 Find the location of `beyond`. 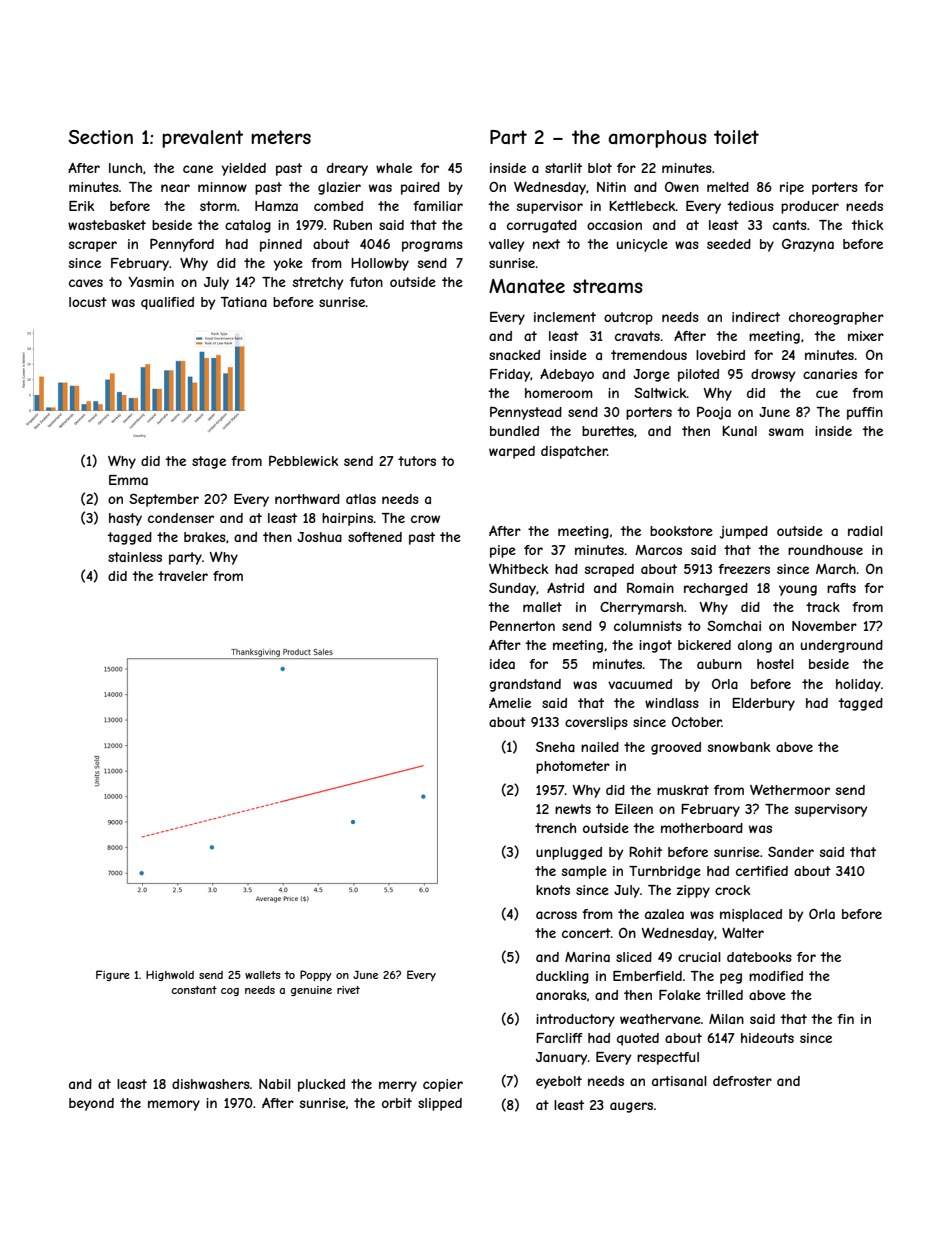

beyond is located at coordinates (91, 1104).
